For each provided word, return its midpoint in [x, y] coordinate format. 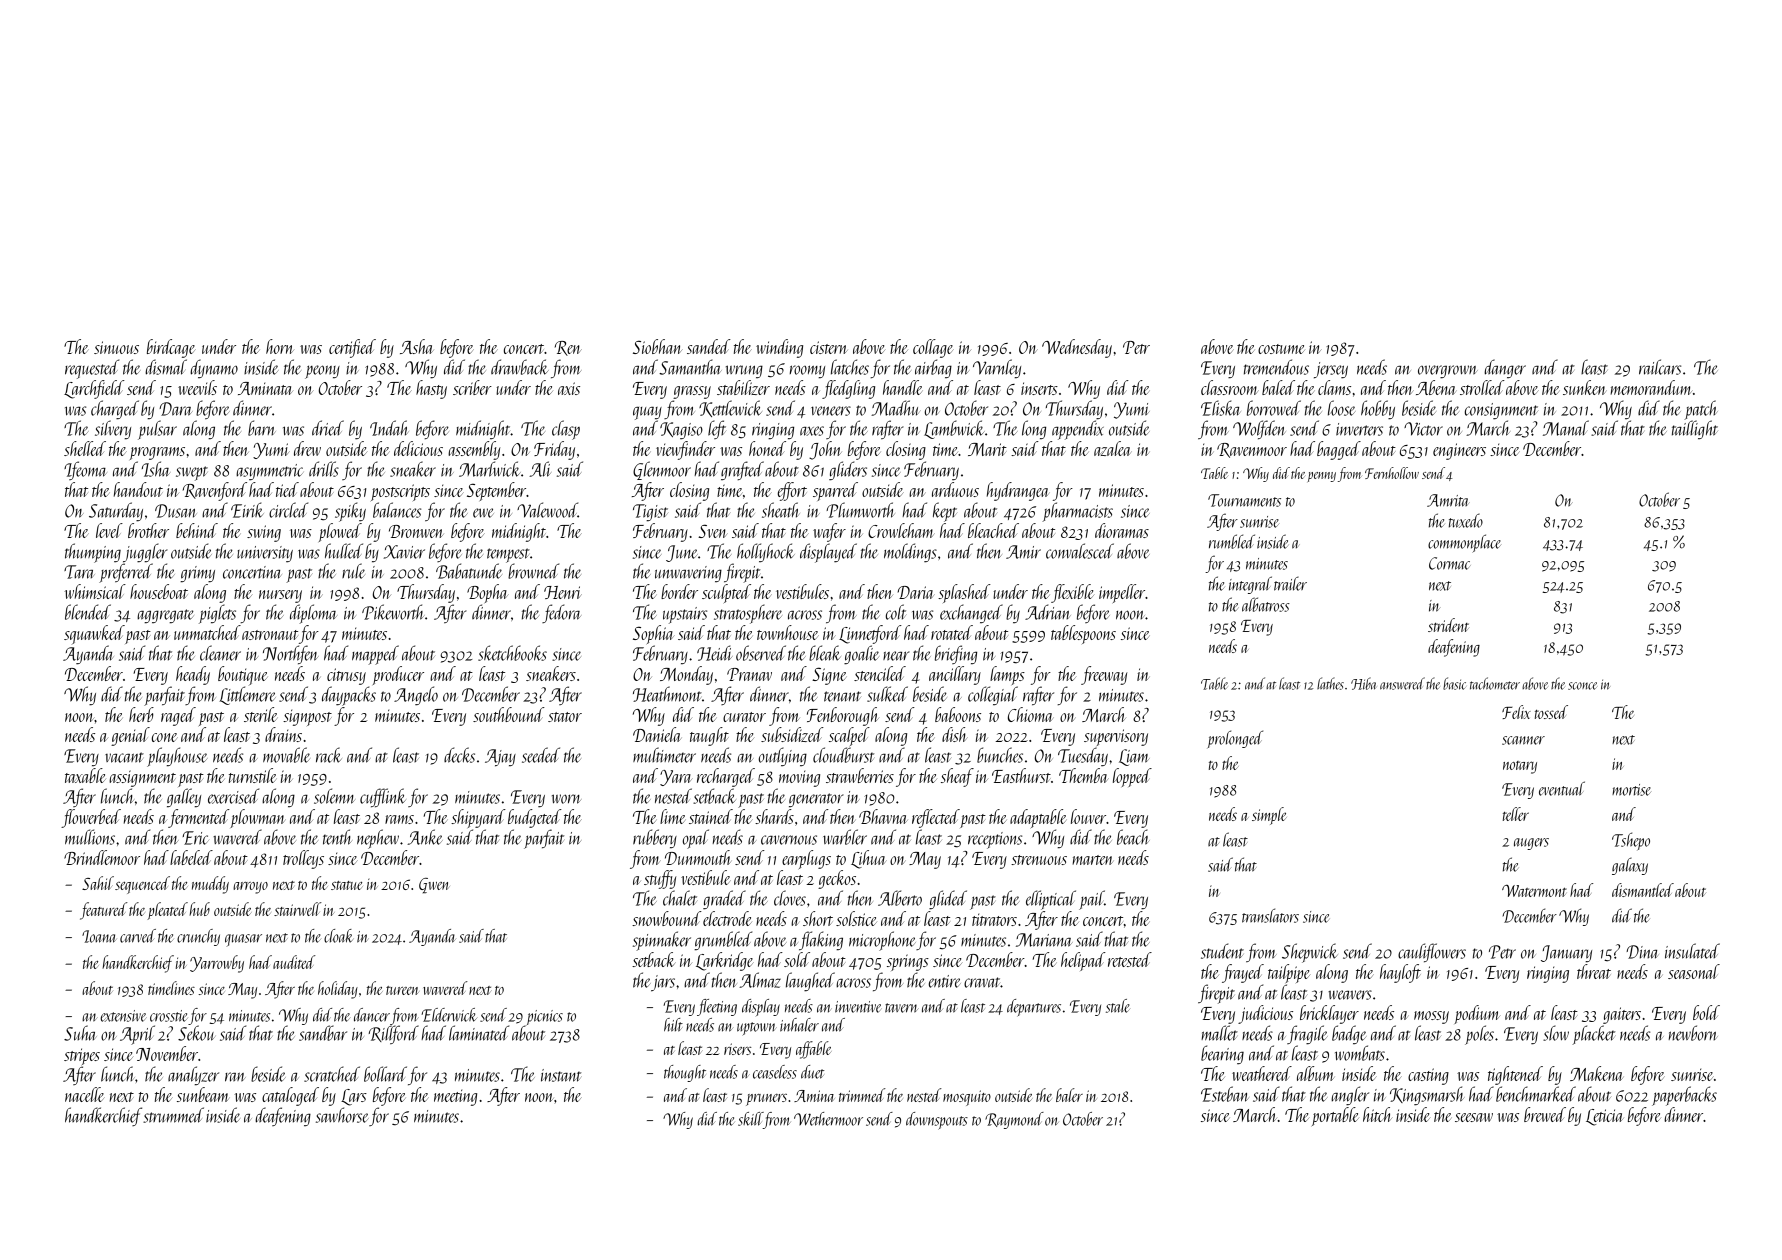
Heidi [715, 653]
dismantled [1643, 890]
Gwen [434, 885]
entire [944, 981]
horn [280, 346]
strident [1448, 625]
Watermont [1534, 891]
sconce [1582, 686]
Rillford [394, 1034]
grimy [197, 574]
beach [1133, 837]
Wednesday [1077, 348]
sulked [887, 694]
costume [1281, 349]
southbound [509, 714]
